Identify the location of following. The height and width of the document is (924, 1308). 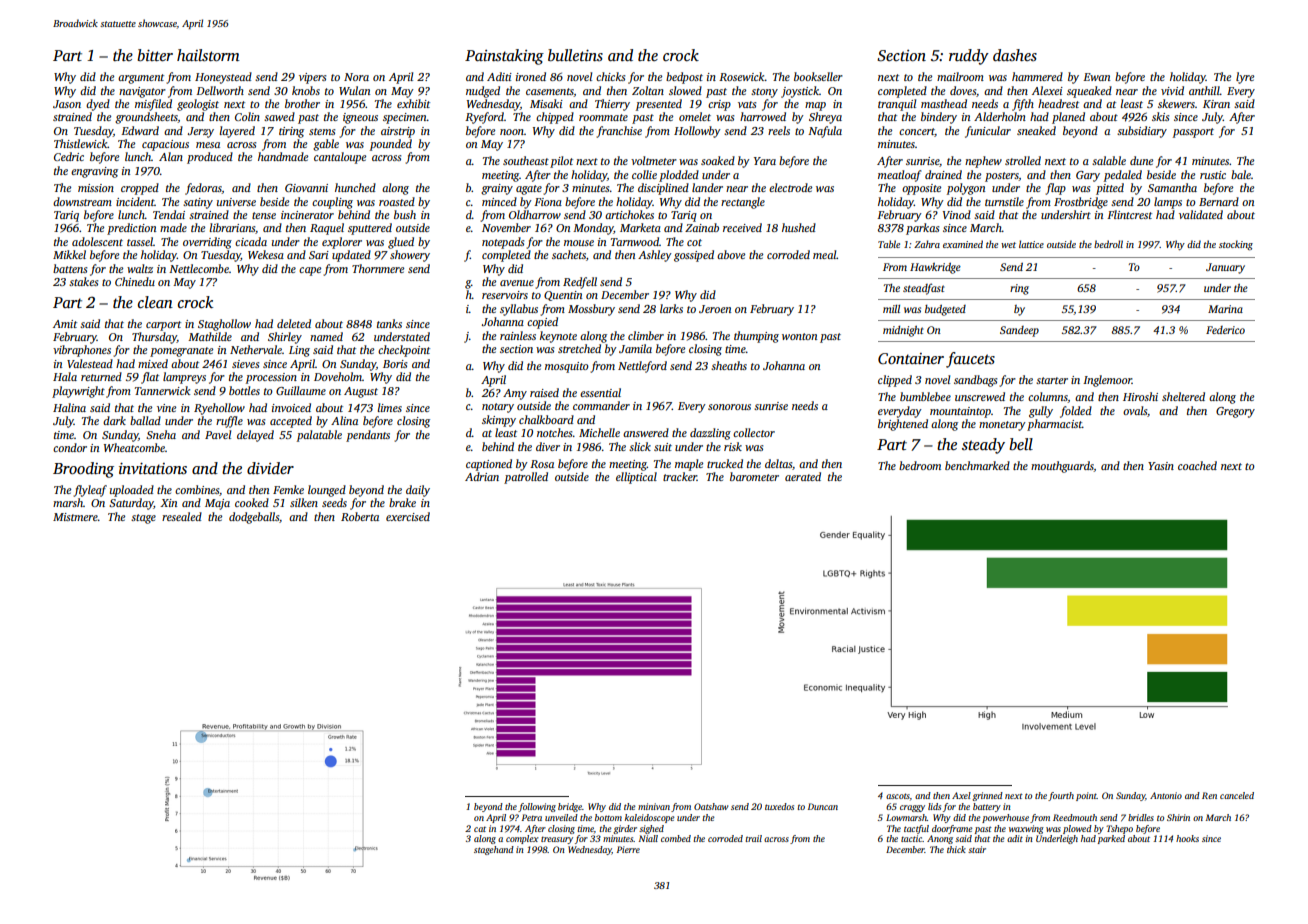
(537, 807).
